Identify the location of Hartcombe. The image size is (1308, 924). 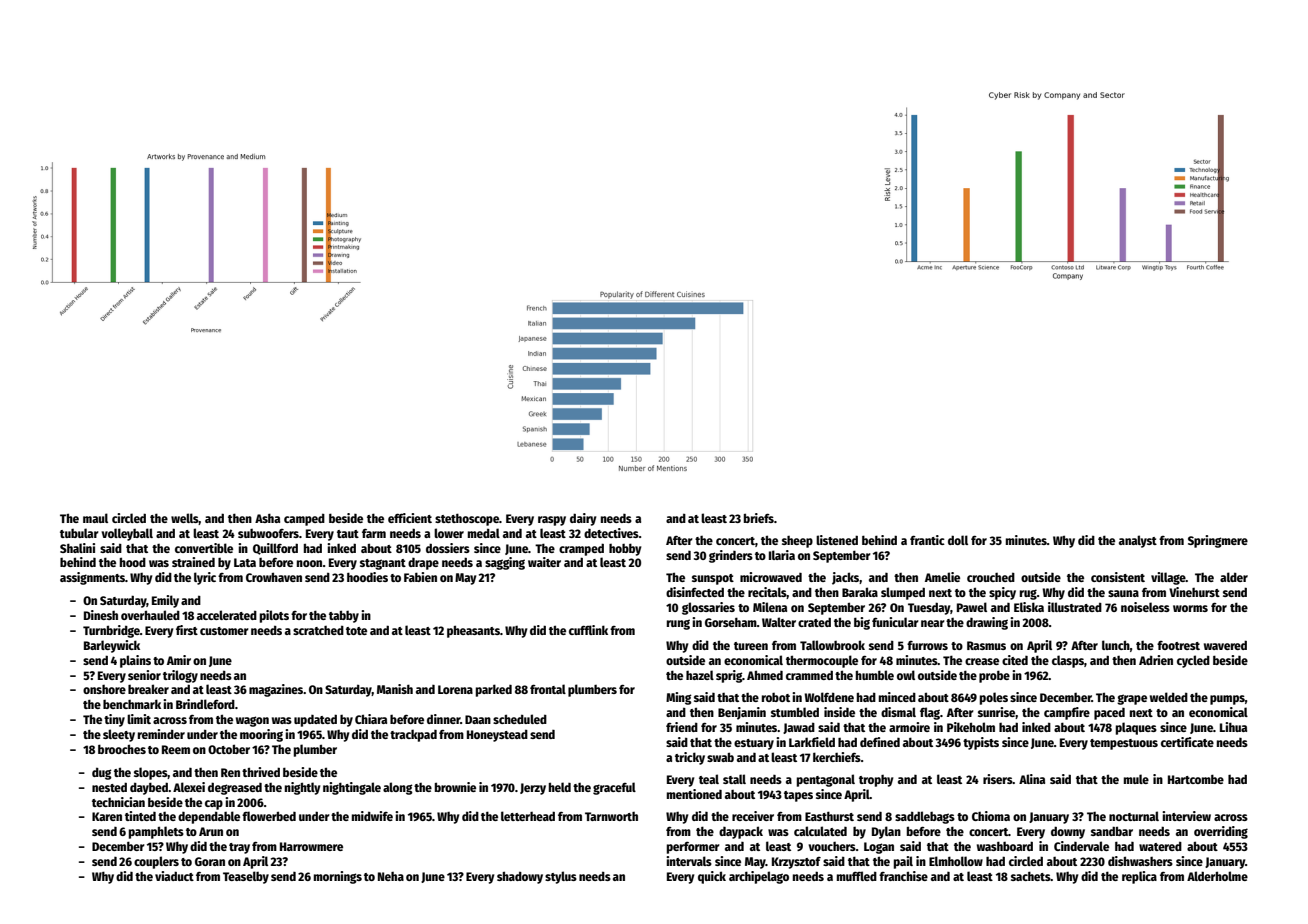
(1196, 779).
